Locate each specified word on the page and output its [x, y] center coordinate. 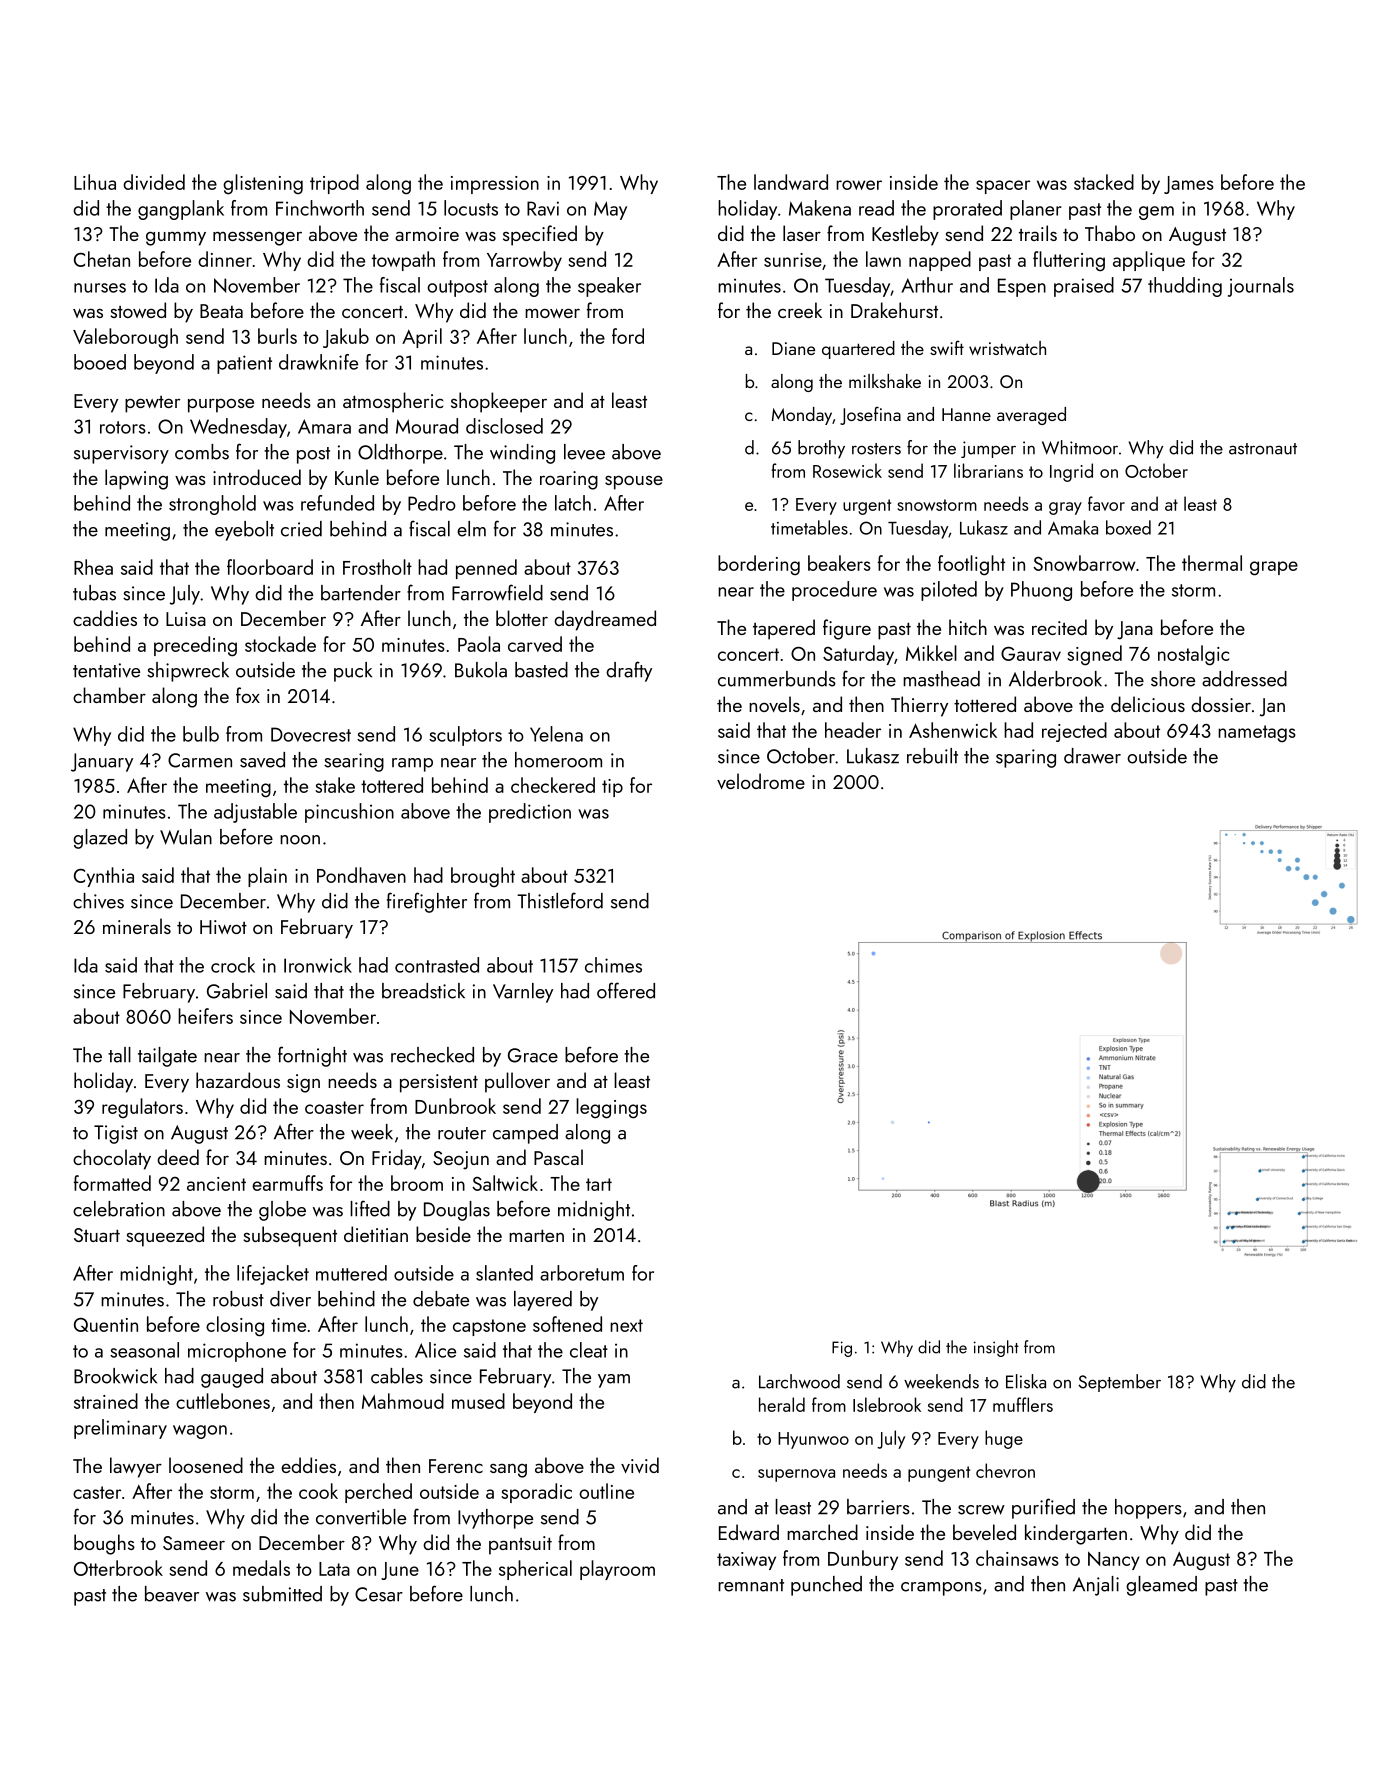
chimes [613, 965]
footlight [971, 565]
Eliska [1026, 1381]
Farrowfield [497, 592]
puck [353, 672]
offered [626, 990]
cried [301, 529]
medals [261, 1568]
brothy [821, 449]
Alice [435, 1350]
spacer [1003, 187]
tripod [334, 184]
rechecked [432, 1055]
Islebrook [887, 1404]
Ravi [543, 208]
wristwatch [1007, 348]
